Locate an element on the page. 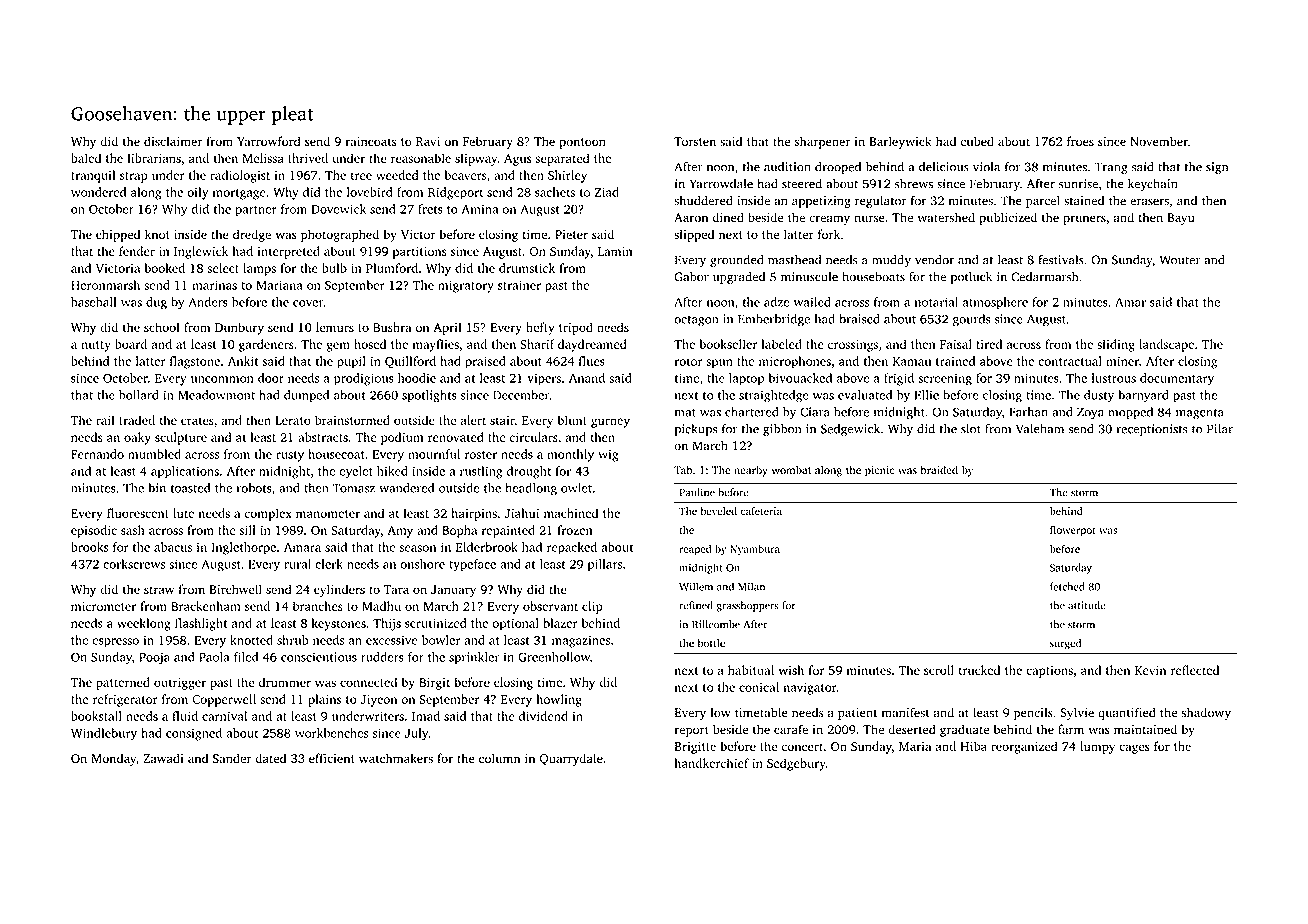 The image size is (1308, 924). column is located at coordinates (499, 758).
